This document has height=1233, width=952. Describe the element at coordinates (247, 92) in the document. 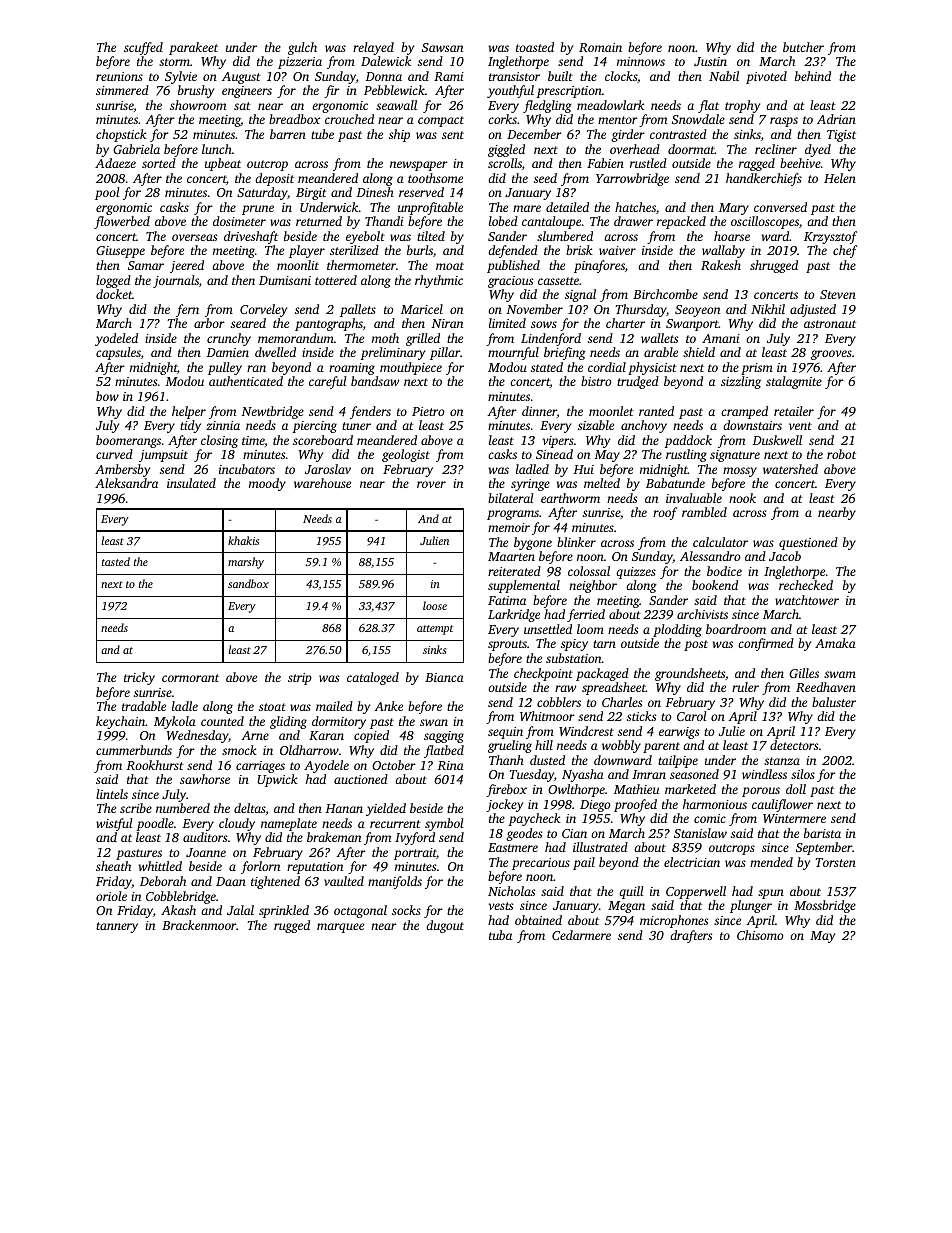

I see `engineers` at that location.
